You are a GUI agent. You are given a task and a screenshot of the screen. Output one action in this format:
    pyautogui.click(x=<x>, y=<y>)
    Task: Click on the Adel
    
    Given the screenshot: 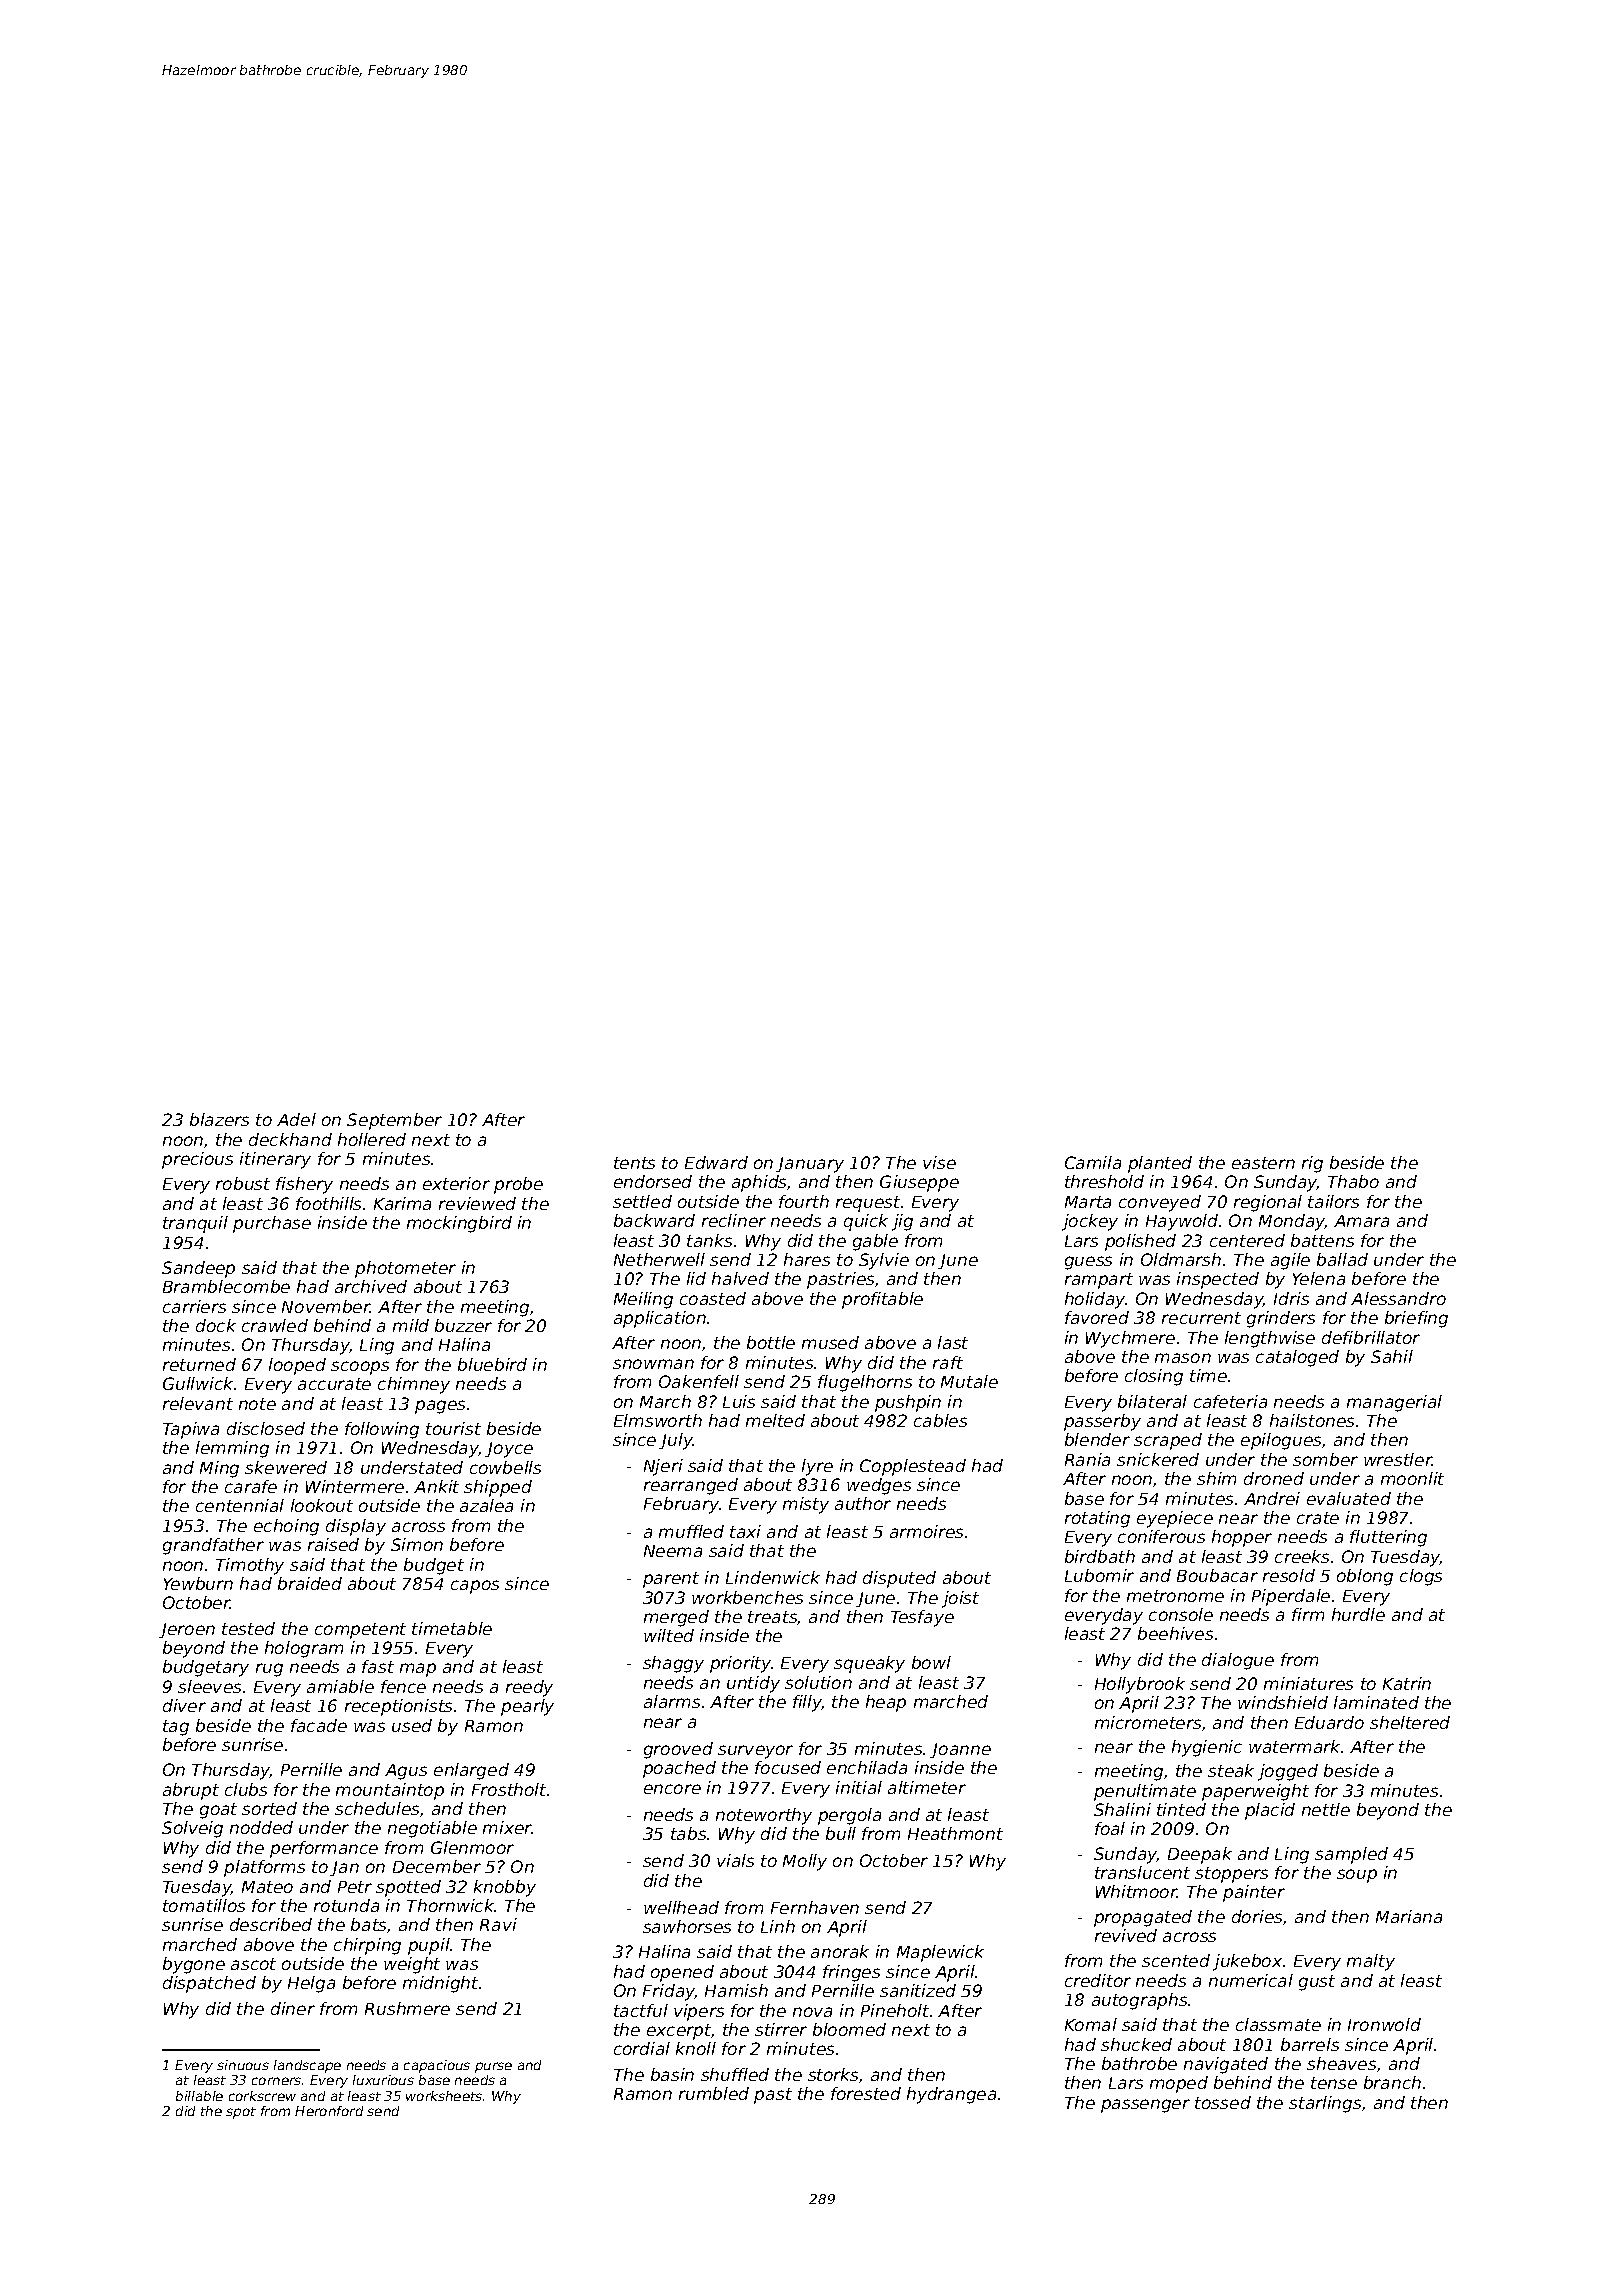 What is the action you would take?
    pyautogui.click(x=296, y=1119)
